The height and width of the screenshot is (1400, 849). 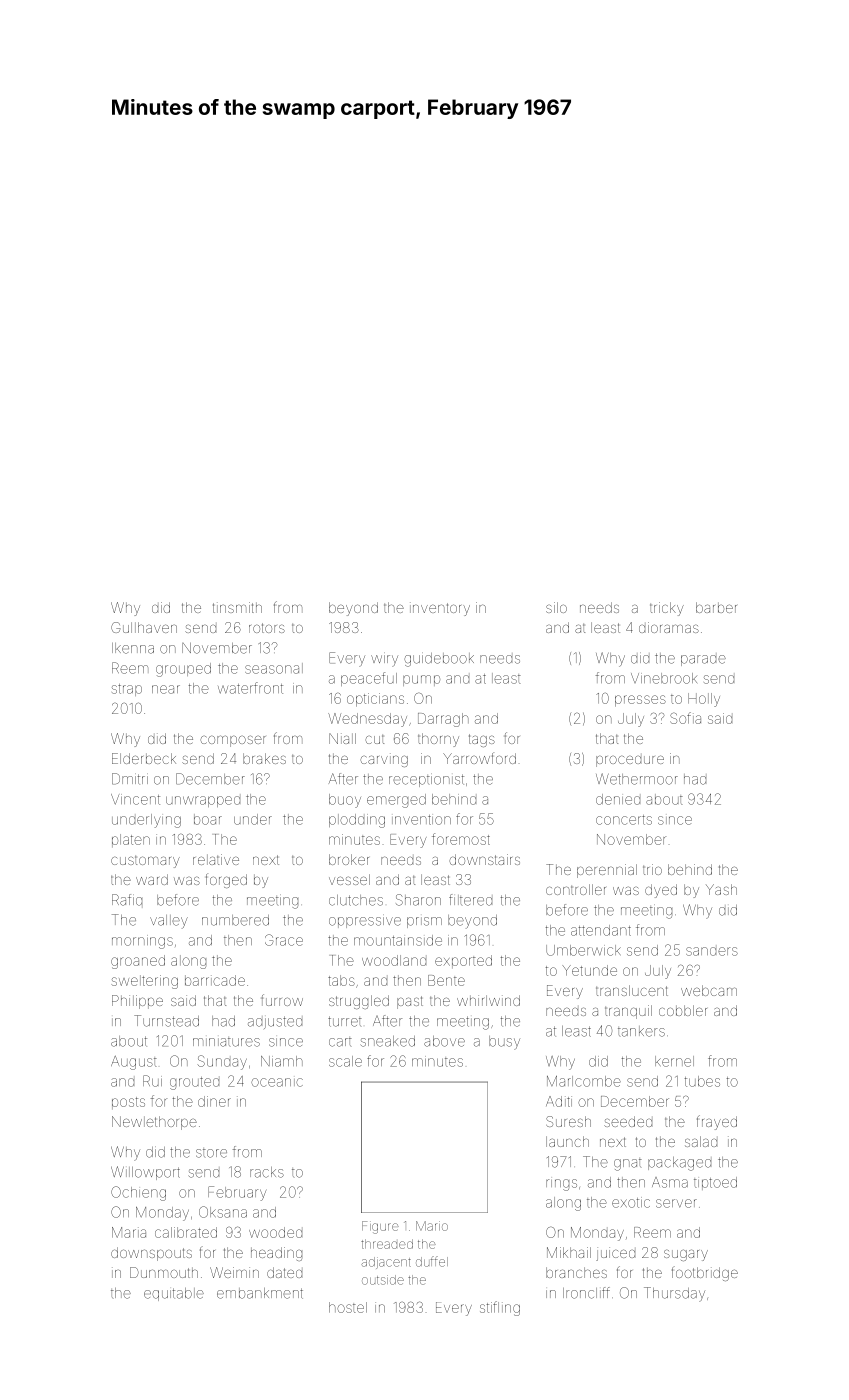 What do you see at coordinates (129, 1232) in the screenshot?
I see `Maria` at bounding box center [129, 1232].
